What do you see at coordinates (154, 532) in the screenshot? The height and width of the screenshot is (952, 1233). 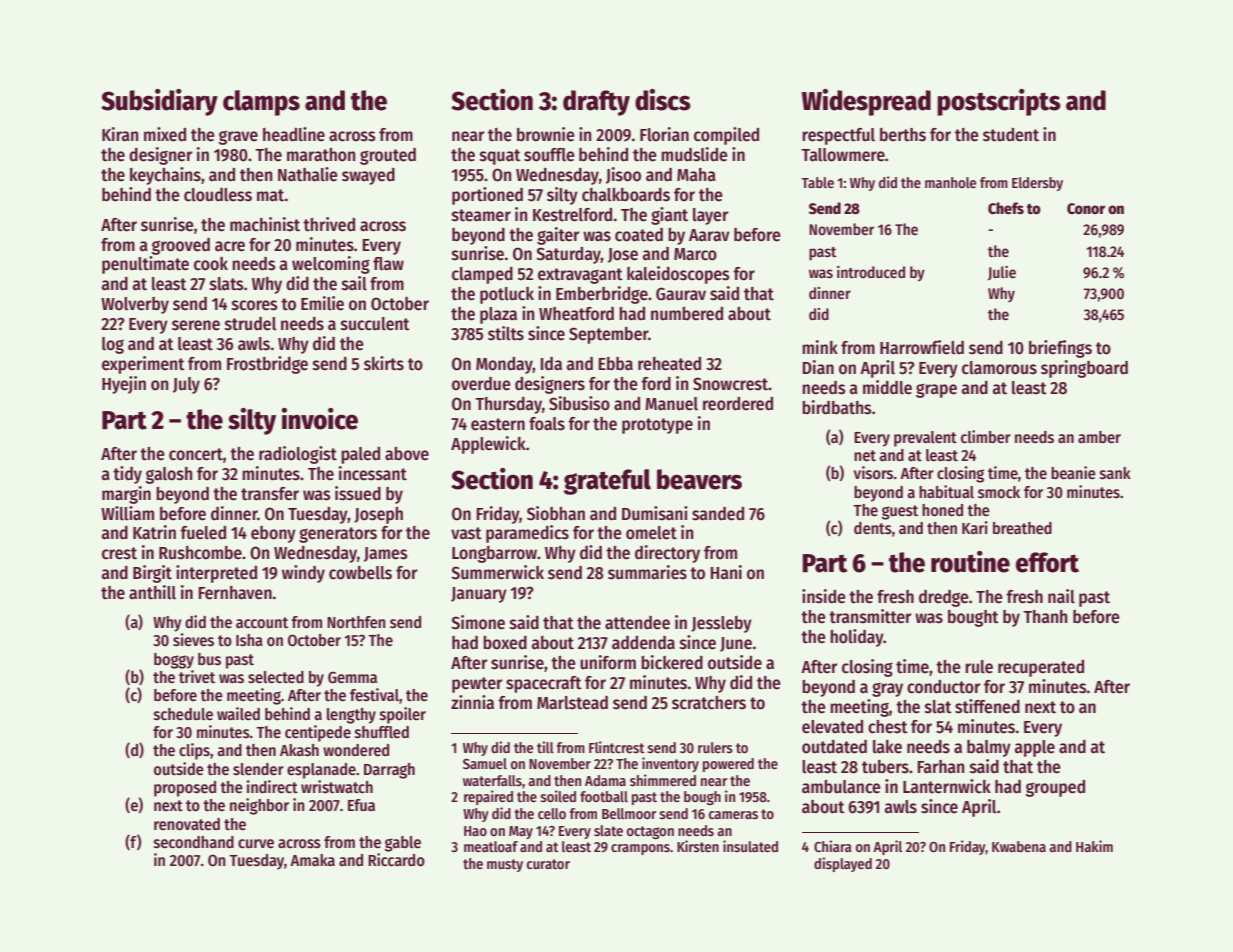 I see `Katrin` at bounding box center [154, 532].
